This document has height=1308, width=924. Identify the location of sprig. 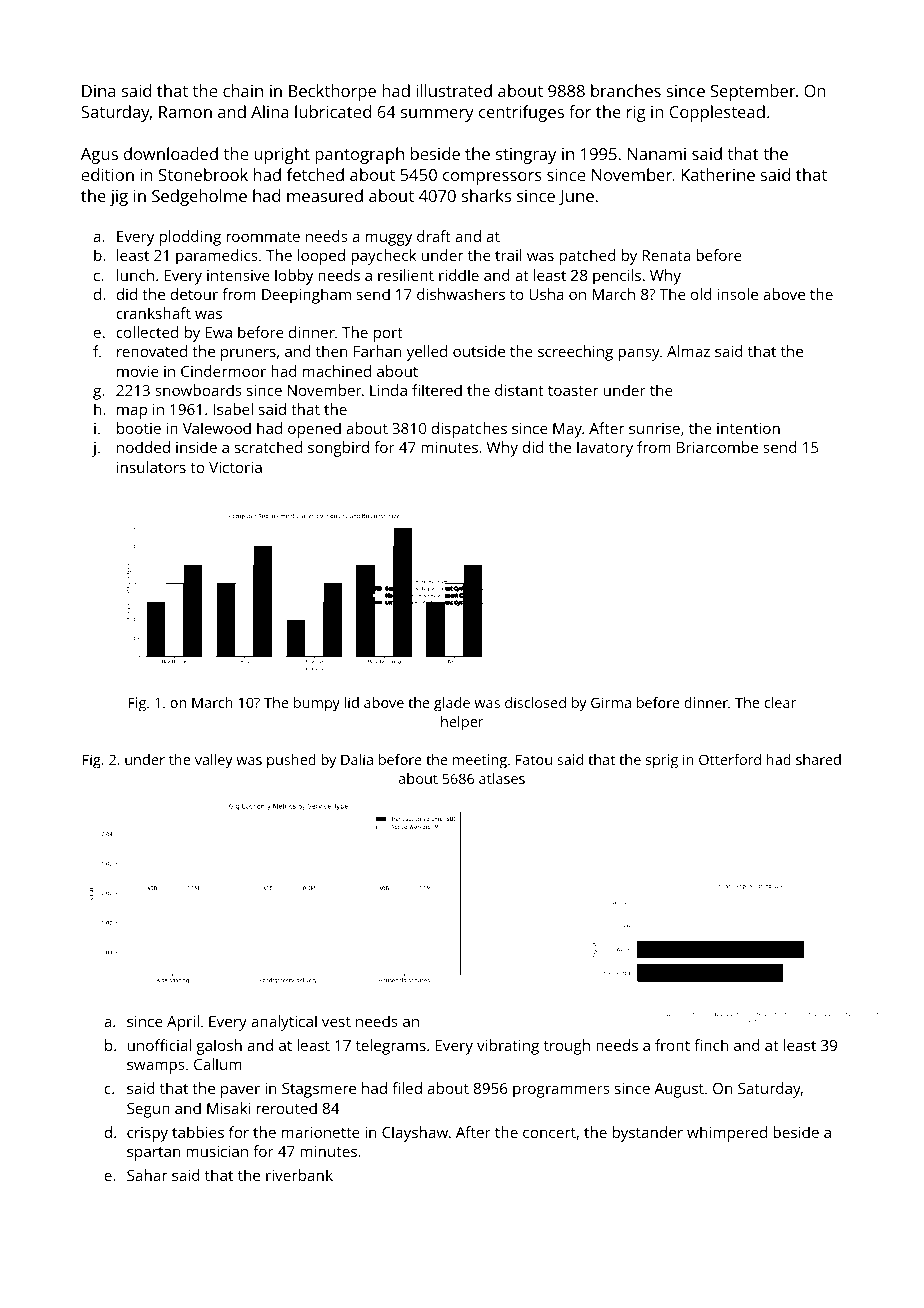
(662, 761).
